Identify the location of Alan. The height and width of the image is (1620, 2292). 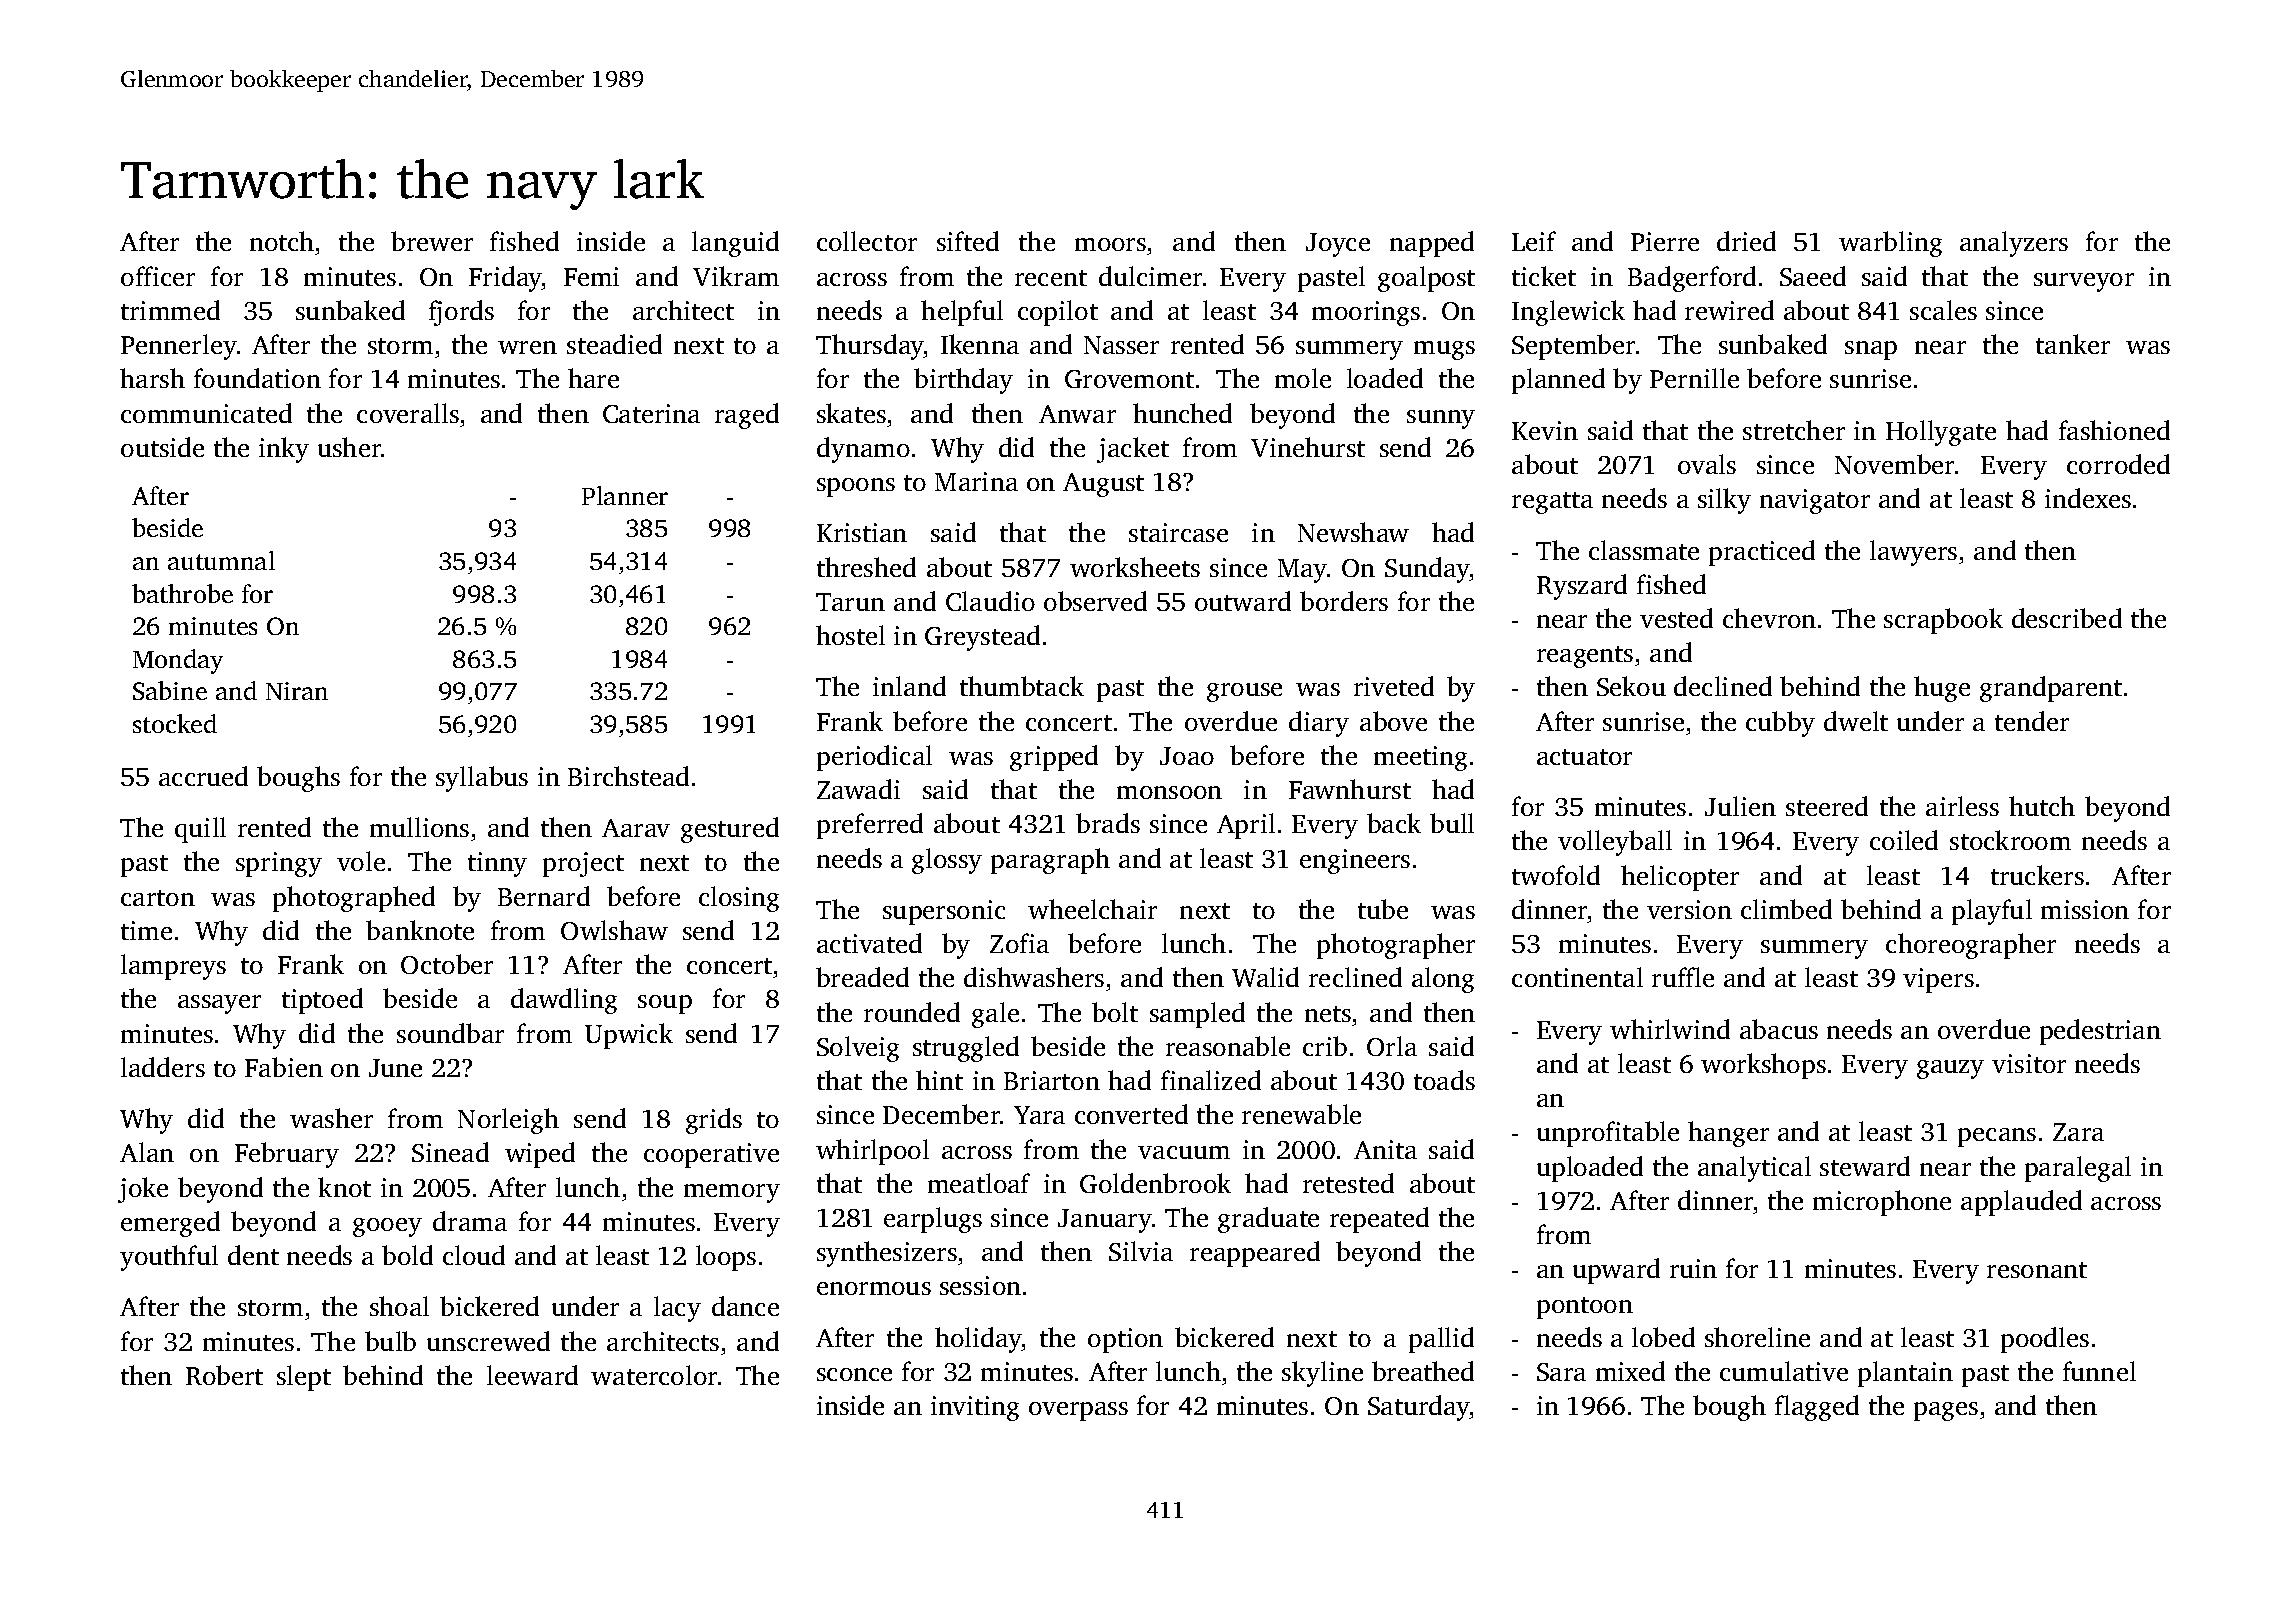
(147, 1152).
